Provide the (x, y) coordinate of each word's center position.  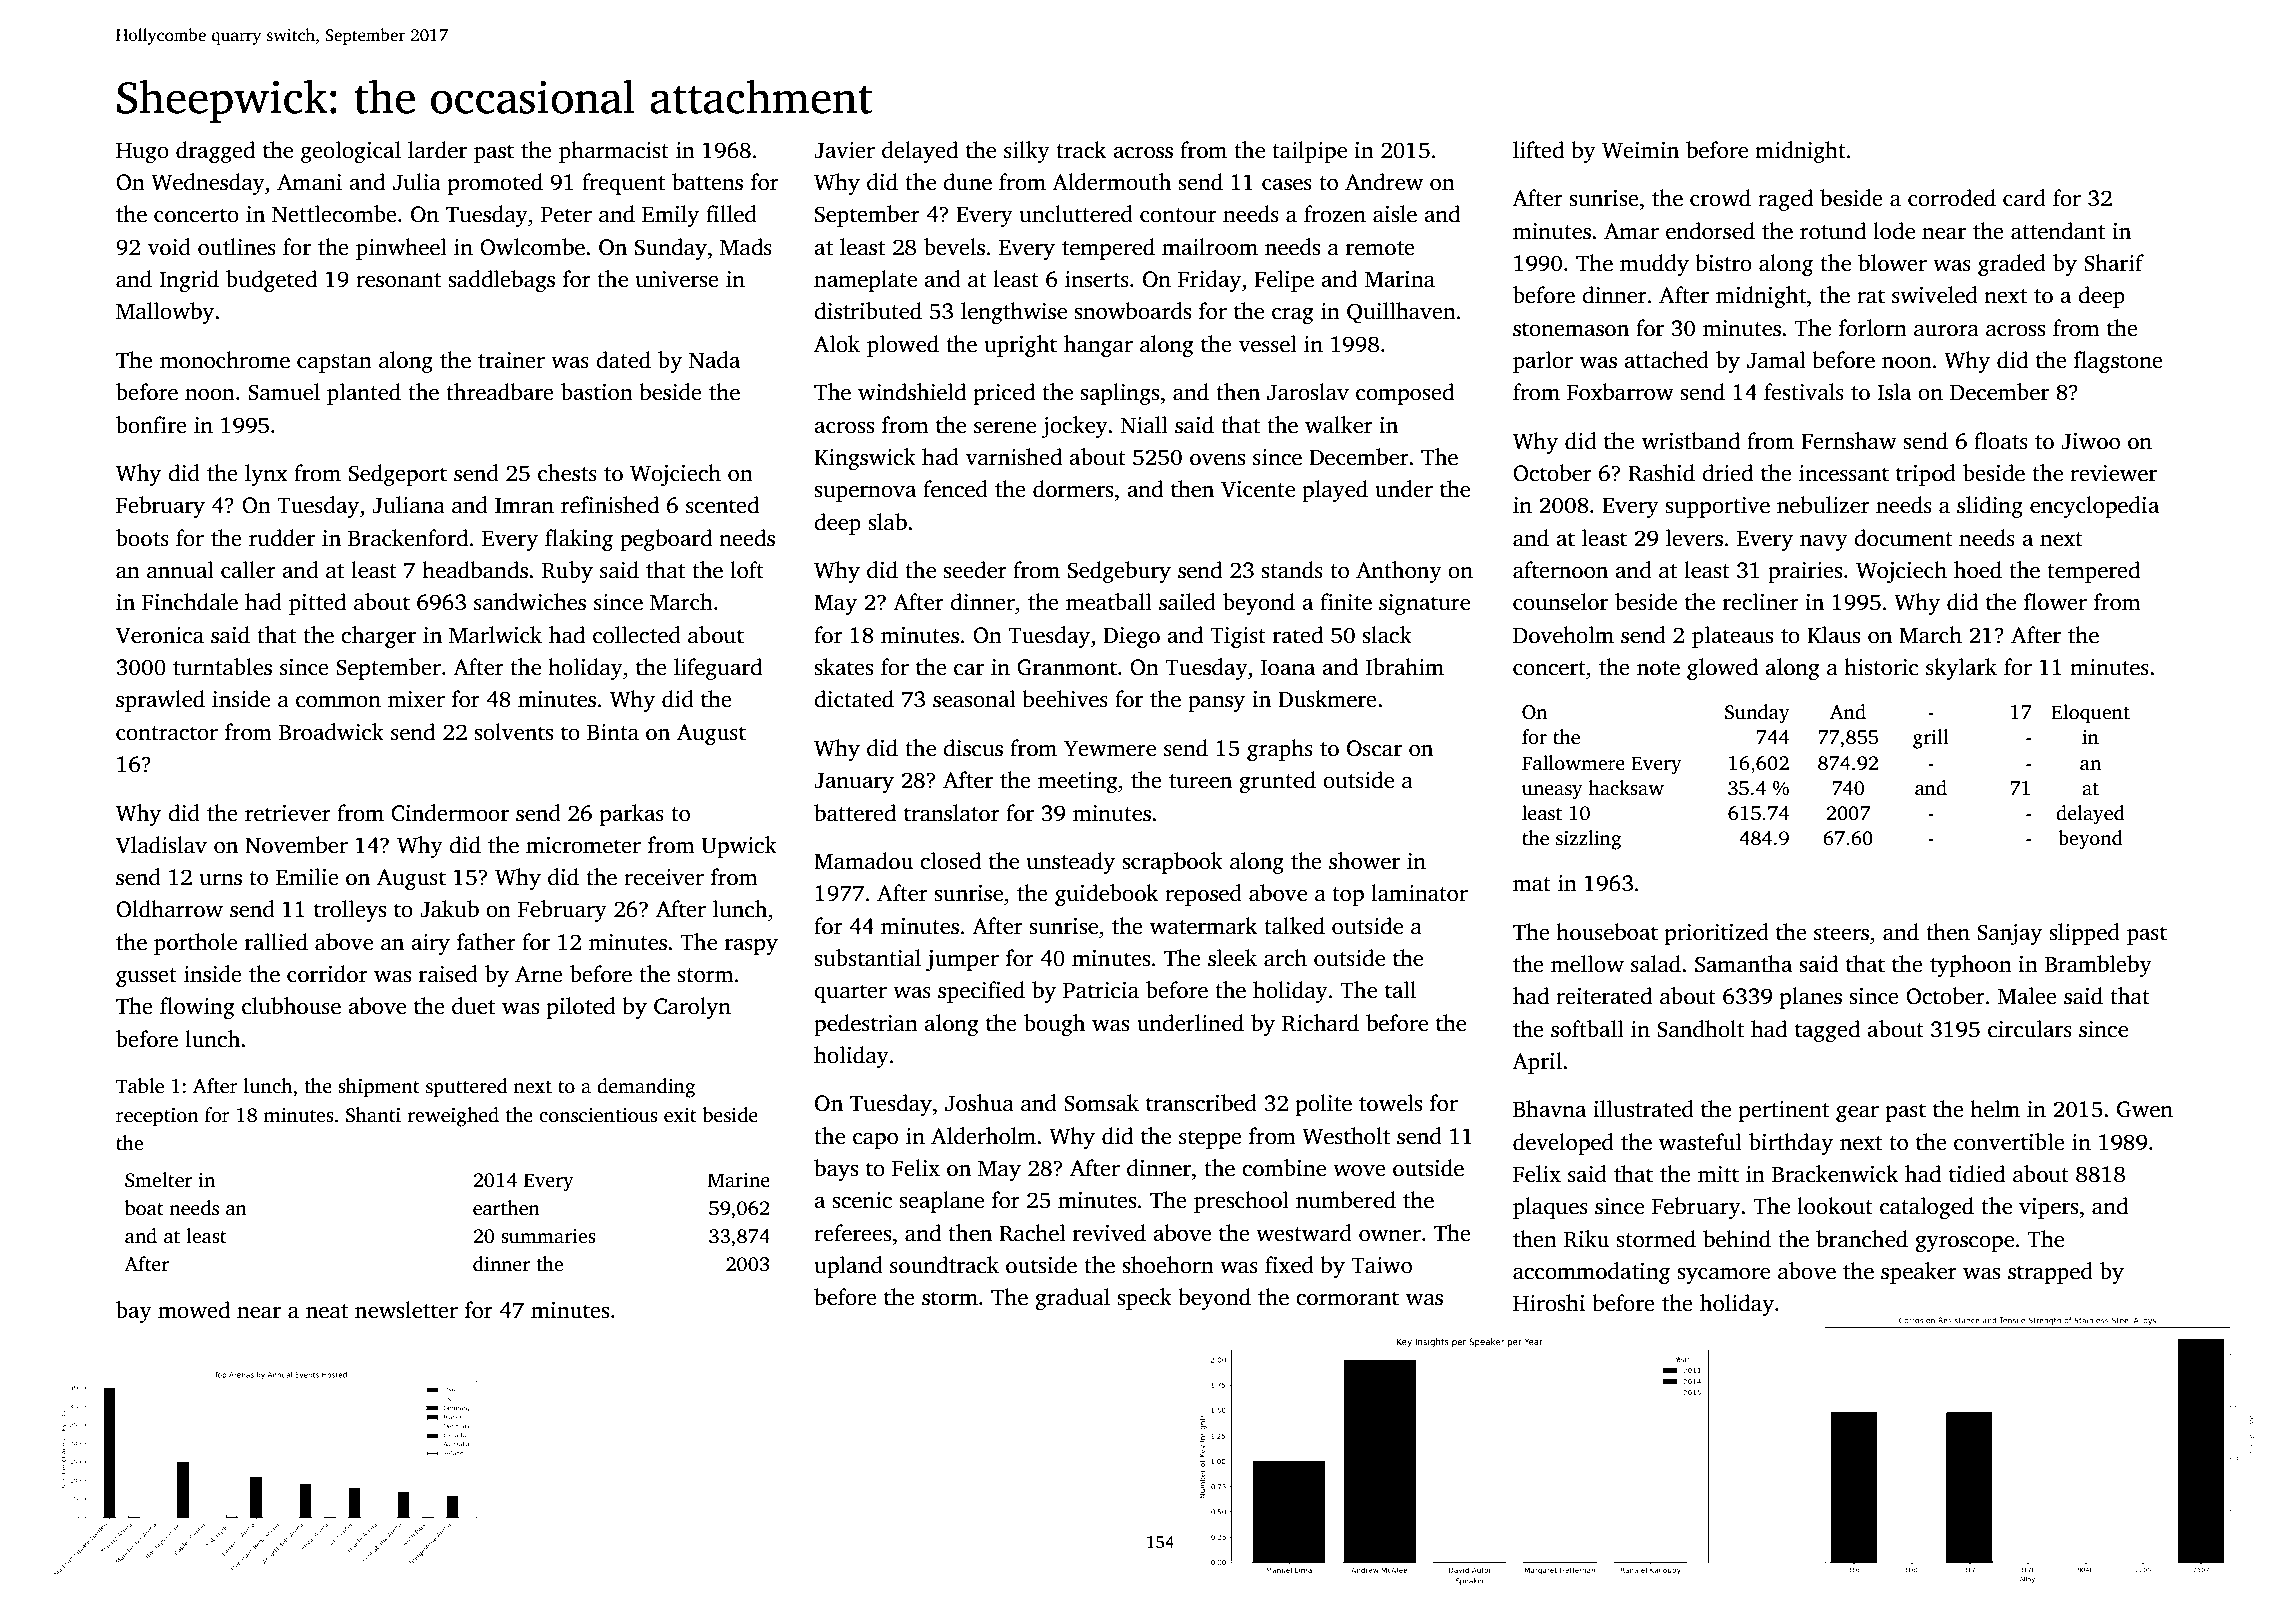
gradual (1072, 1299)
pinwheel (401, 249)
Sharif (2114, 263)
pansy (1216, 704)
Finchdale (190, 602)
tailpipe (1309, 152)
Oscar (1374, 748)
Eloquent (2090, 714)
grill (1931, 739)
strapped (2050, 1273)
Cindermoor (450, 813)
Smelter (158, 1180)
